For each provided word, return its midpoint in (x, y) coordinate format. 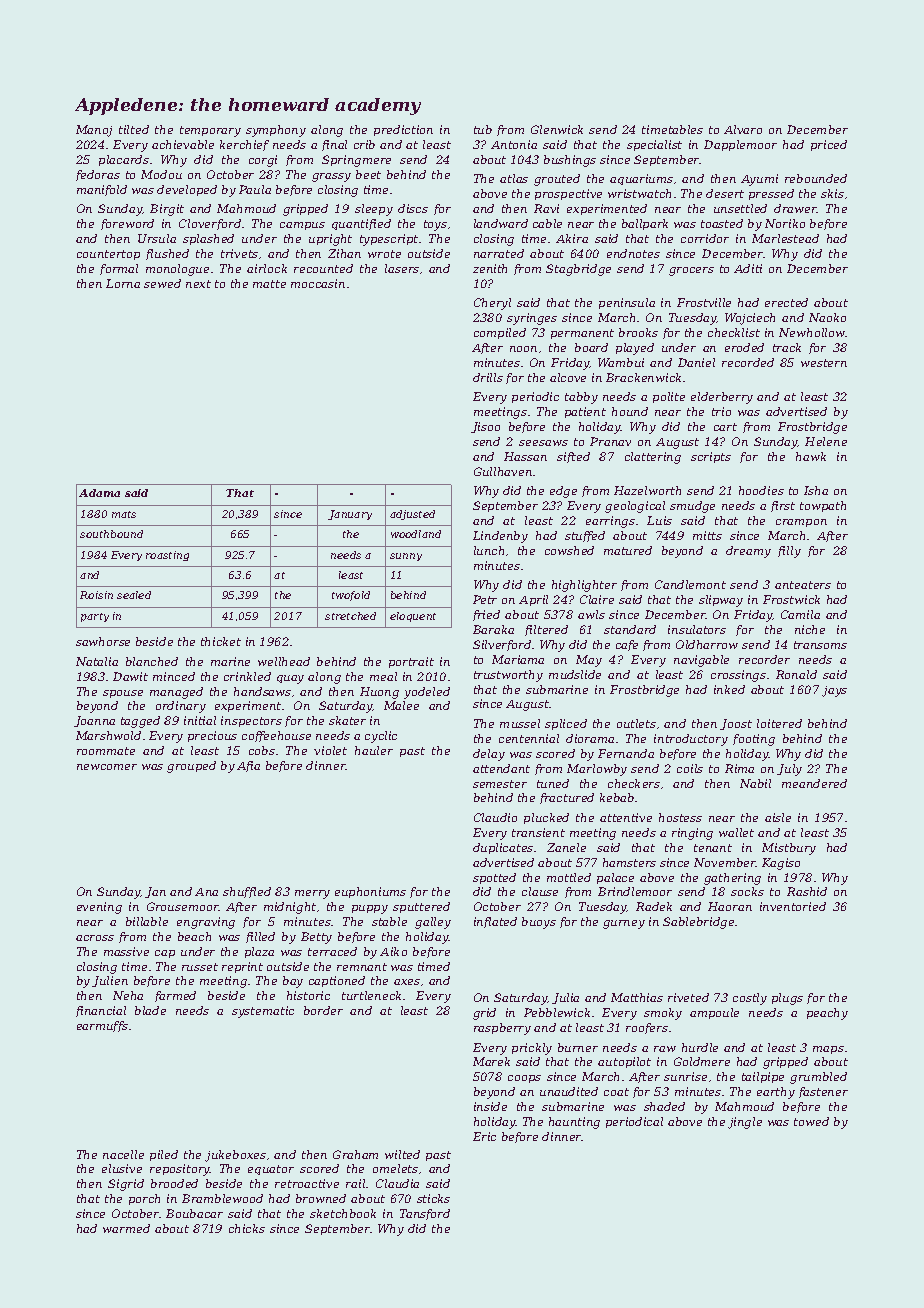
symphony (276, 131)
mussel (520, 723)
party (95, 617)
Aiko (393, 951)
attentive (626, 817)
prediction (403, 130)
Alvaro (743, 129)
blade (150, 1010)
